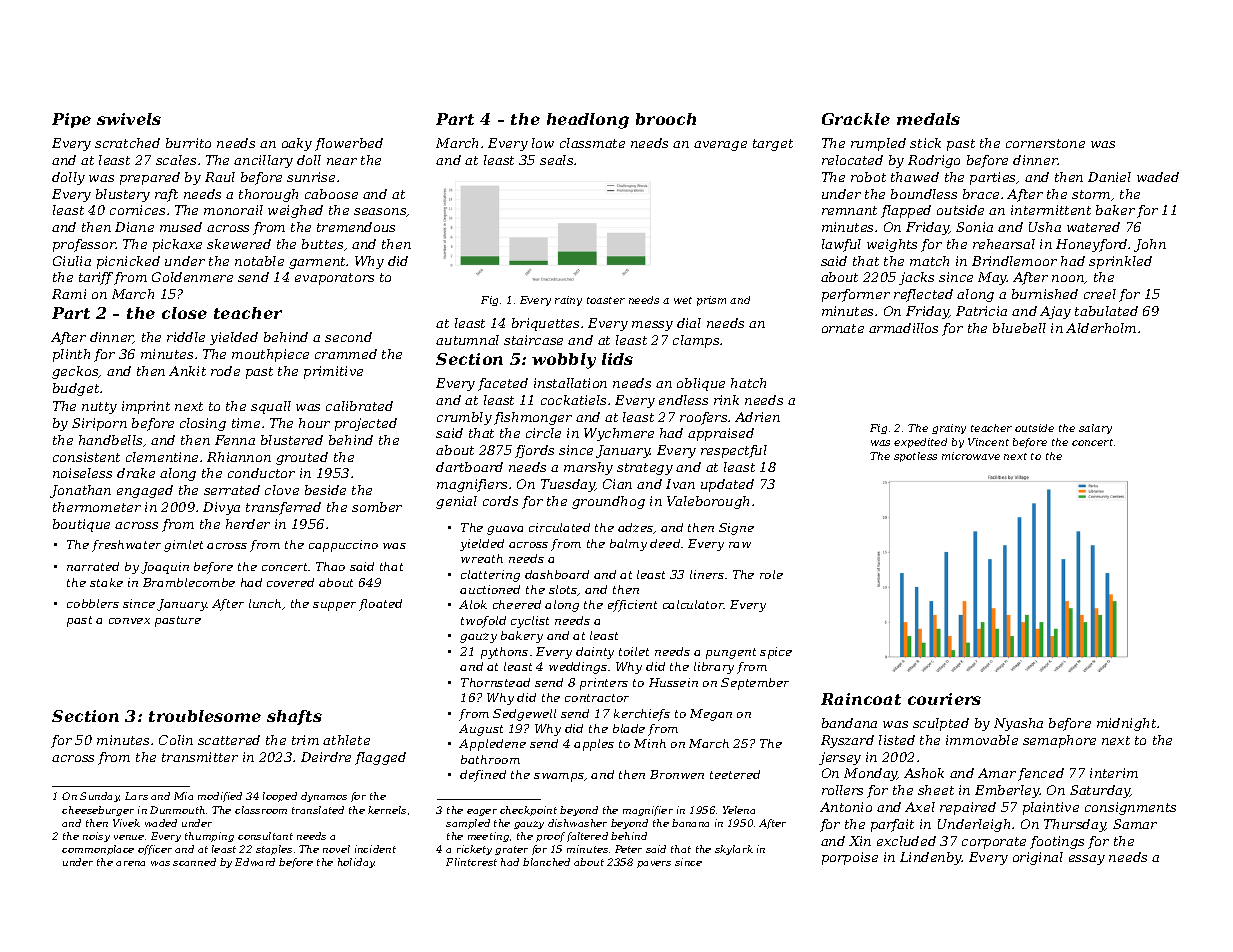 The height and width of the document is (952, 1233). I want to click on arena, so click(130, 863).
